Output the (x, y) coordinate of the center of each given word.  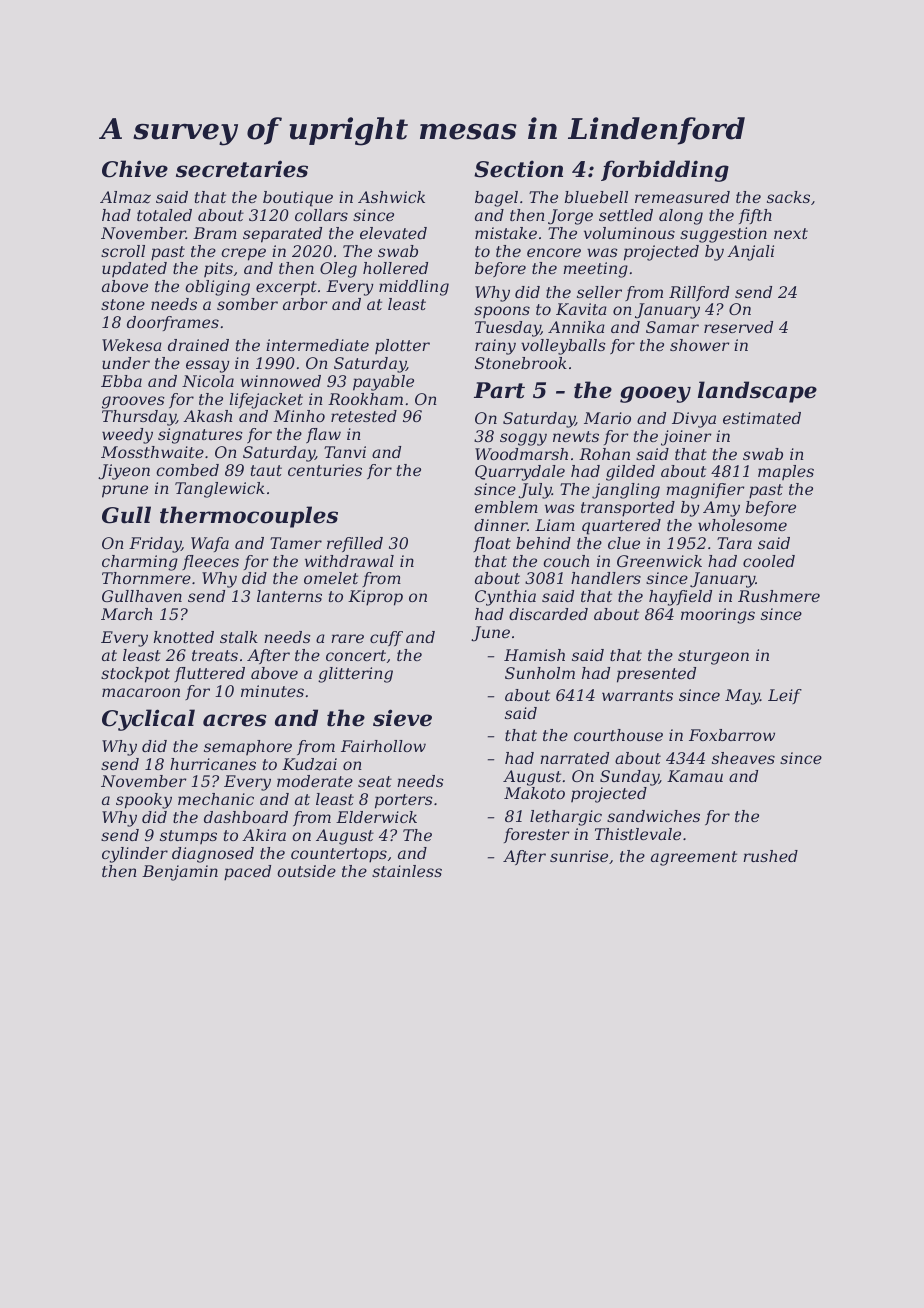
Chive (135, 169)
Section (518, 169)
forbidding (665, 171)
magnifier (705, 491)
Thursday (139, 418)
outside (306, 871)
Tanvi (345, 452)
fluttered (209, 674)
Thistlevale (638, 834)
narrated (574, 758)
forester (536, 835)
